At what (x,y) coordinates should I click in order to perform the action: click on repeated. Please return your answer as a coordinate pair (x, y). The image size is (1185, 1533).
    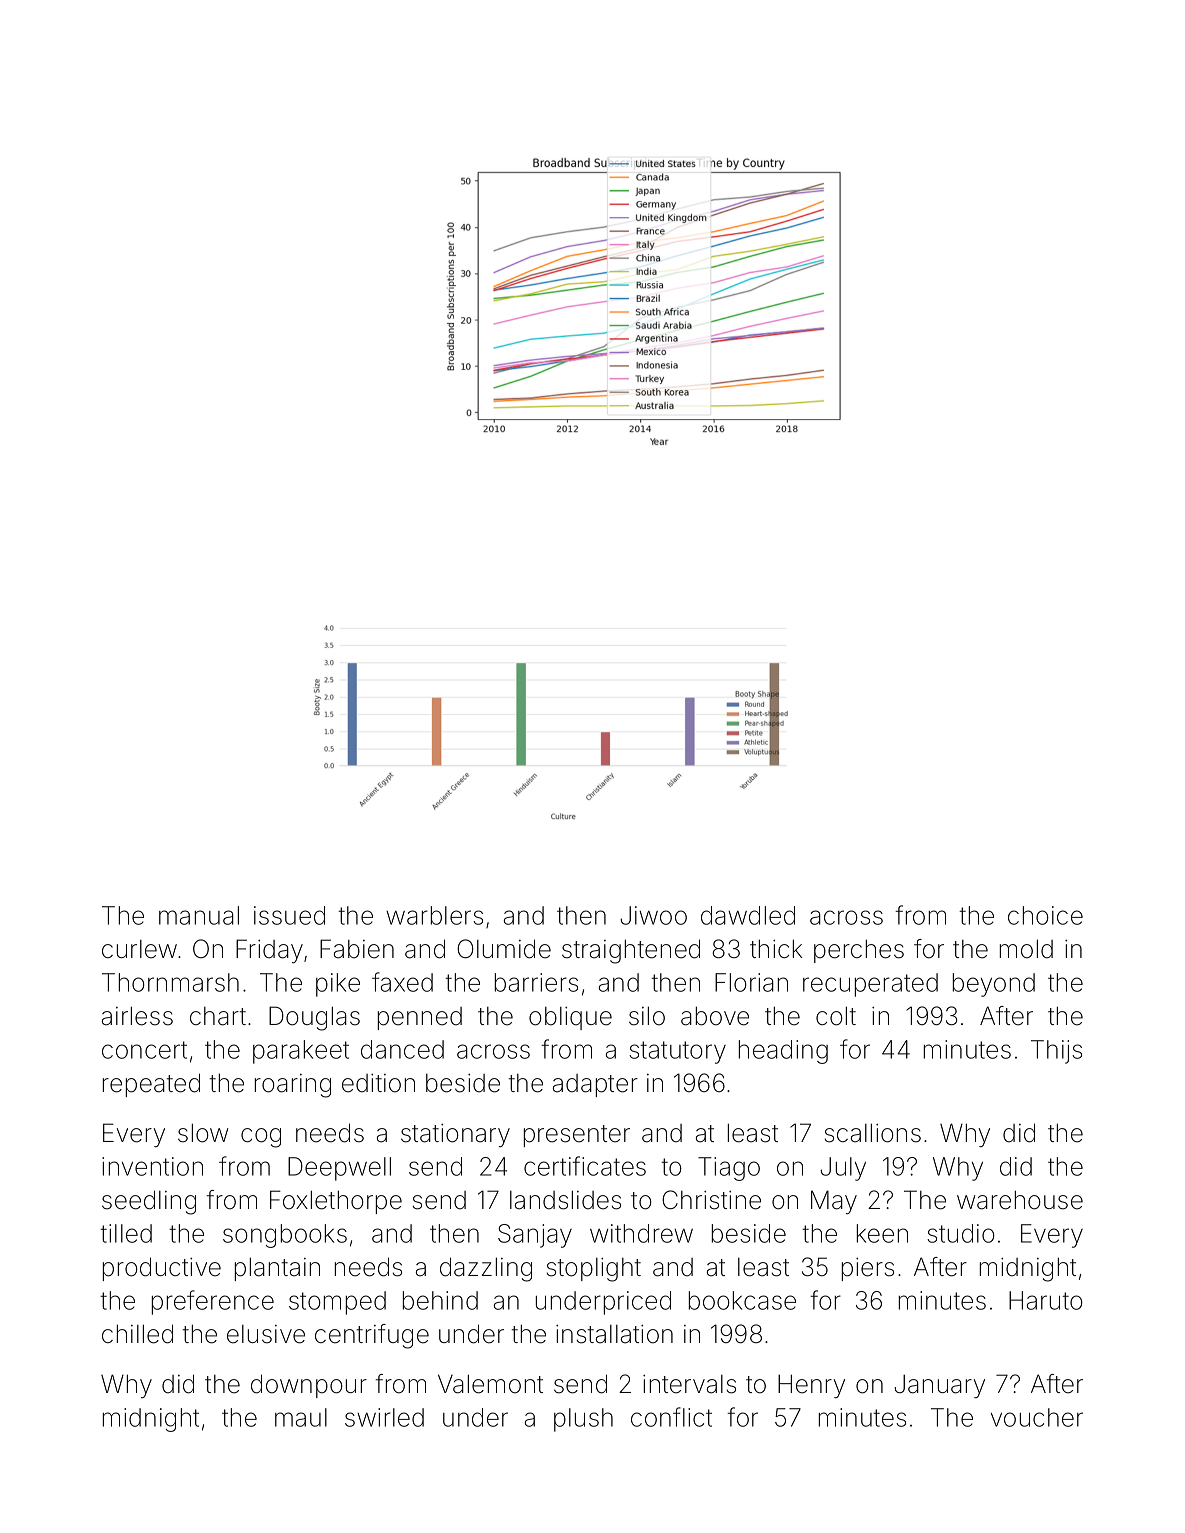
    Looking at the image, I should click on (151, 1085).
